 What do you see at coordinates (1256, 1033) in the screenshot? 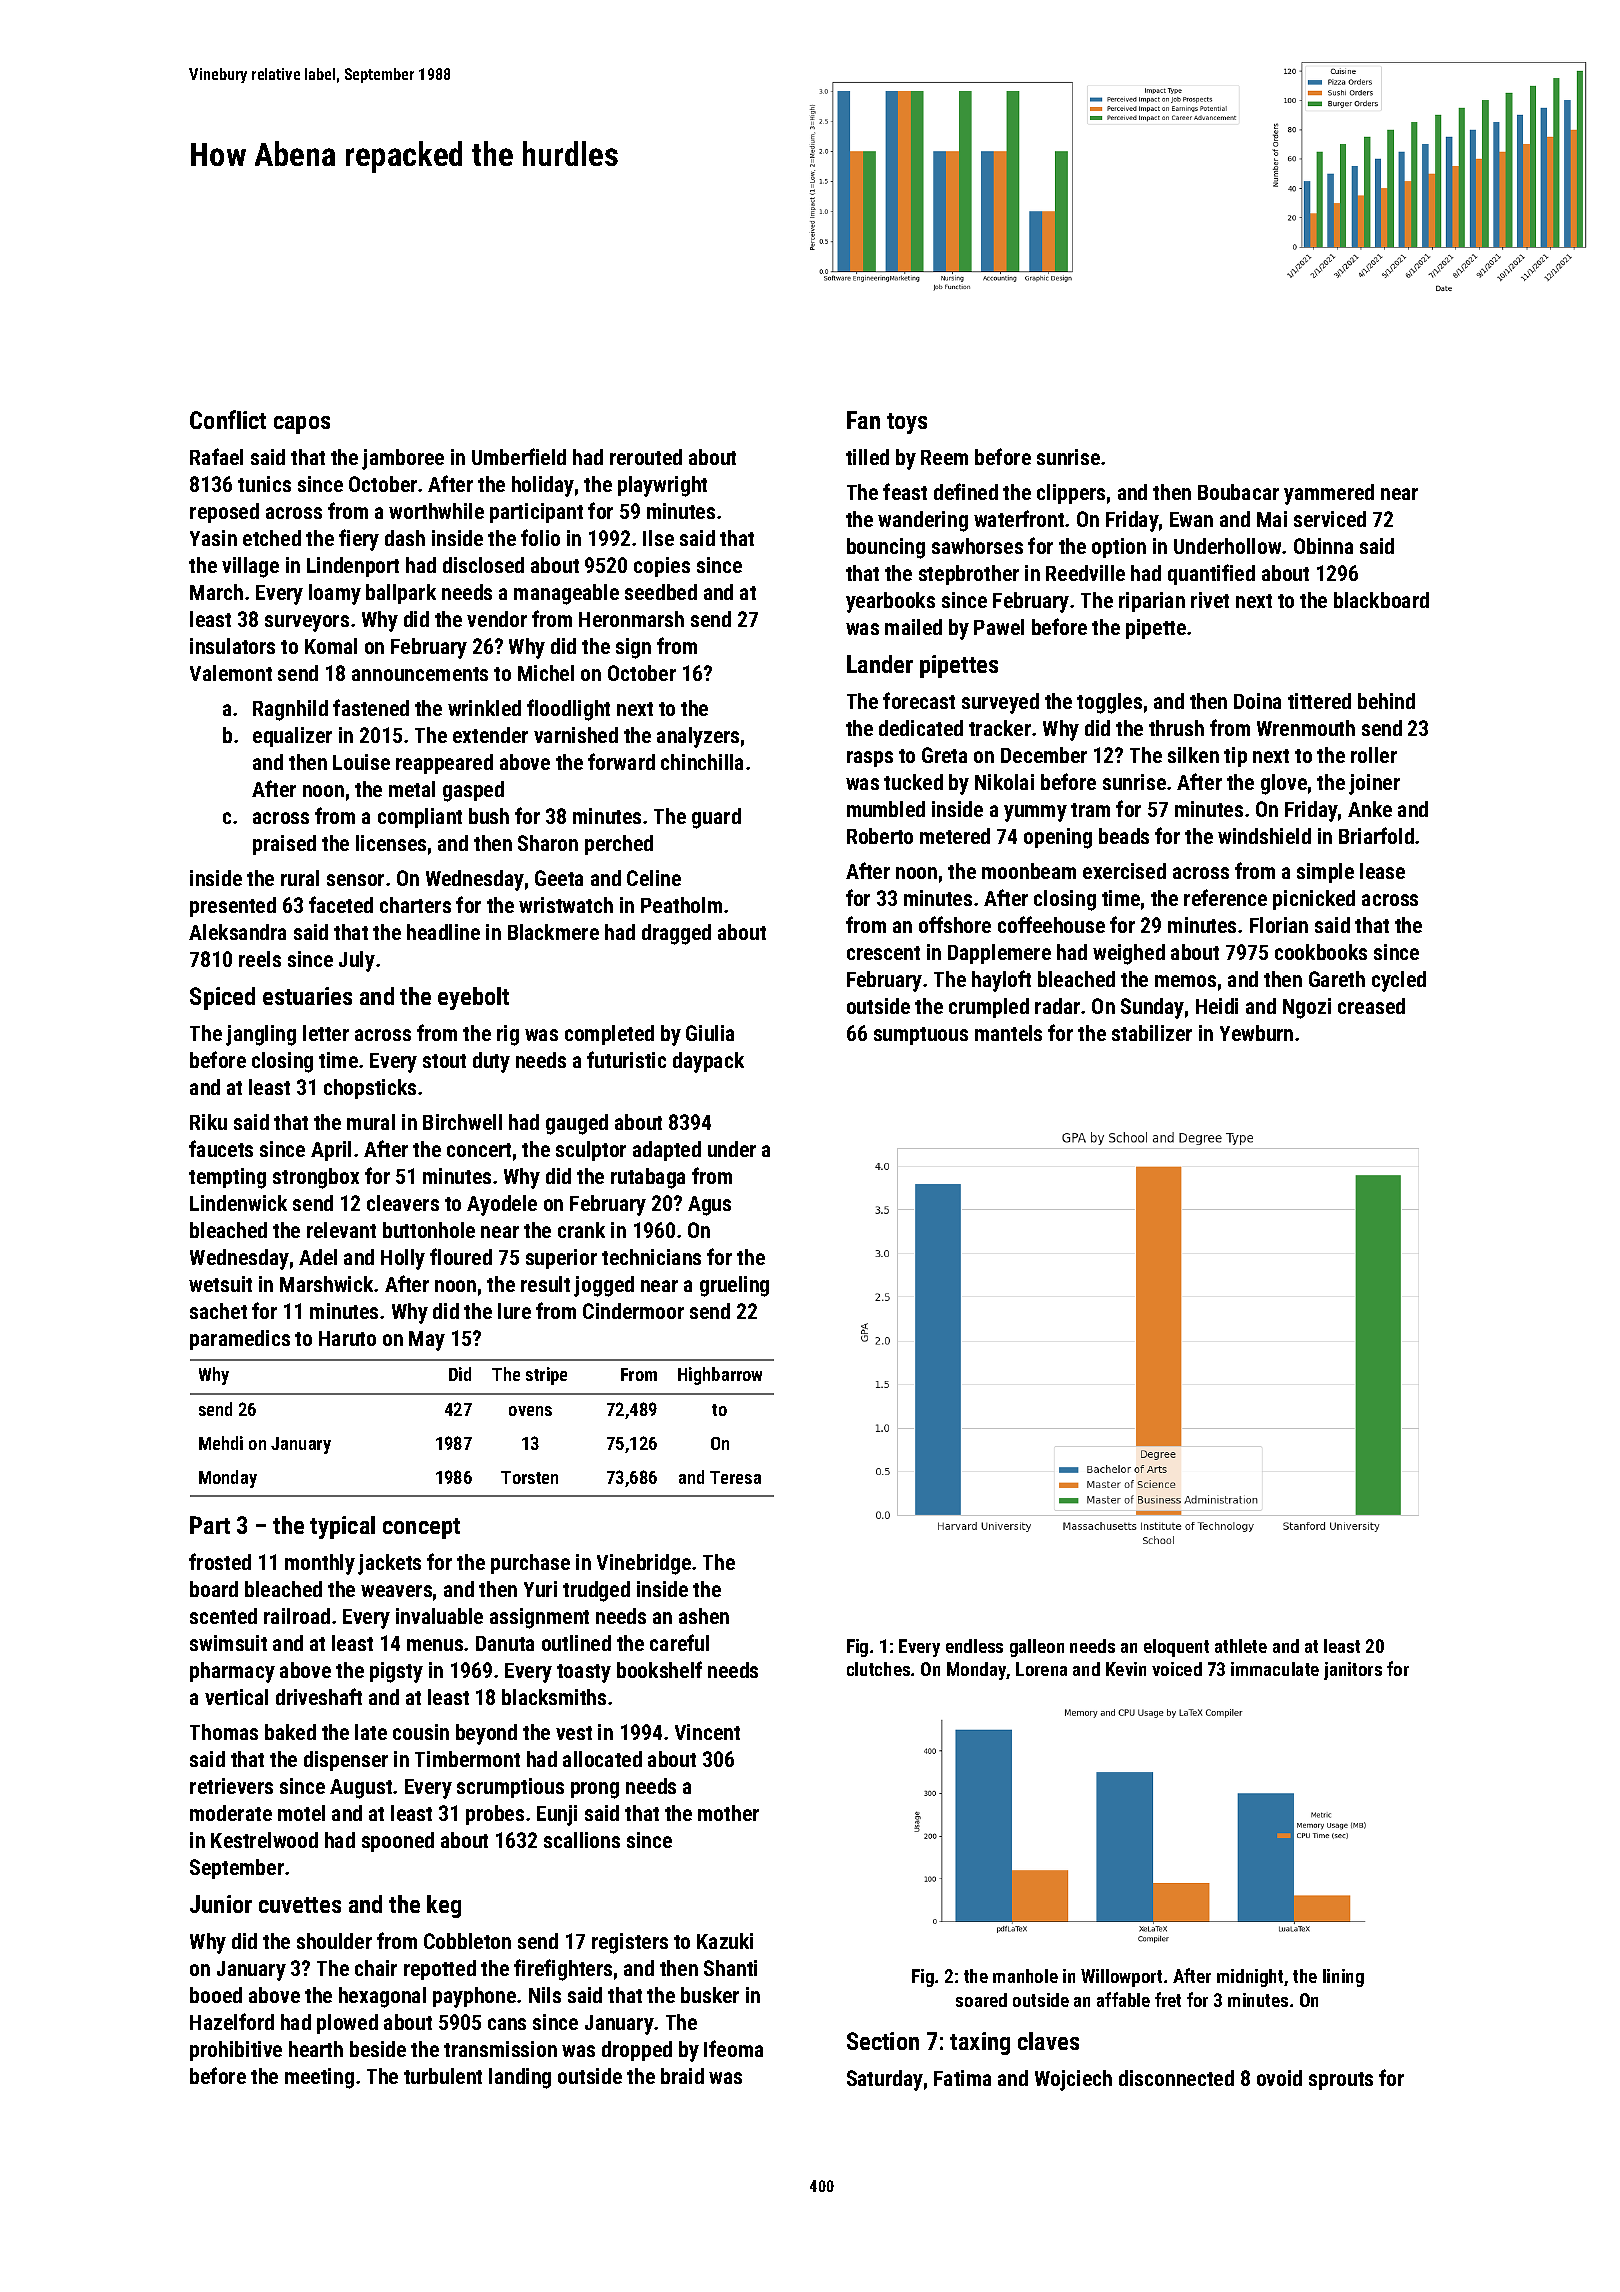
I see `Yewburn` at bounding box center [1256, 1033].
